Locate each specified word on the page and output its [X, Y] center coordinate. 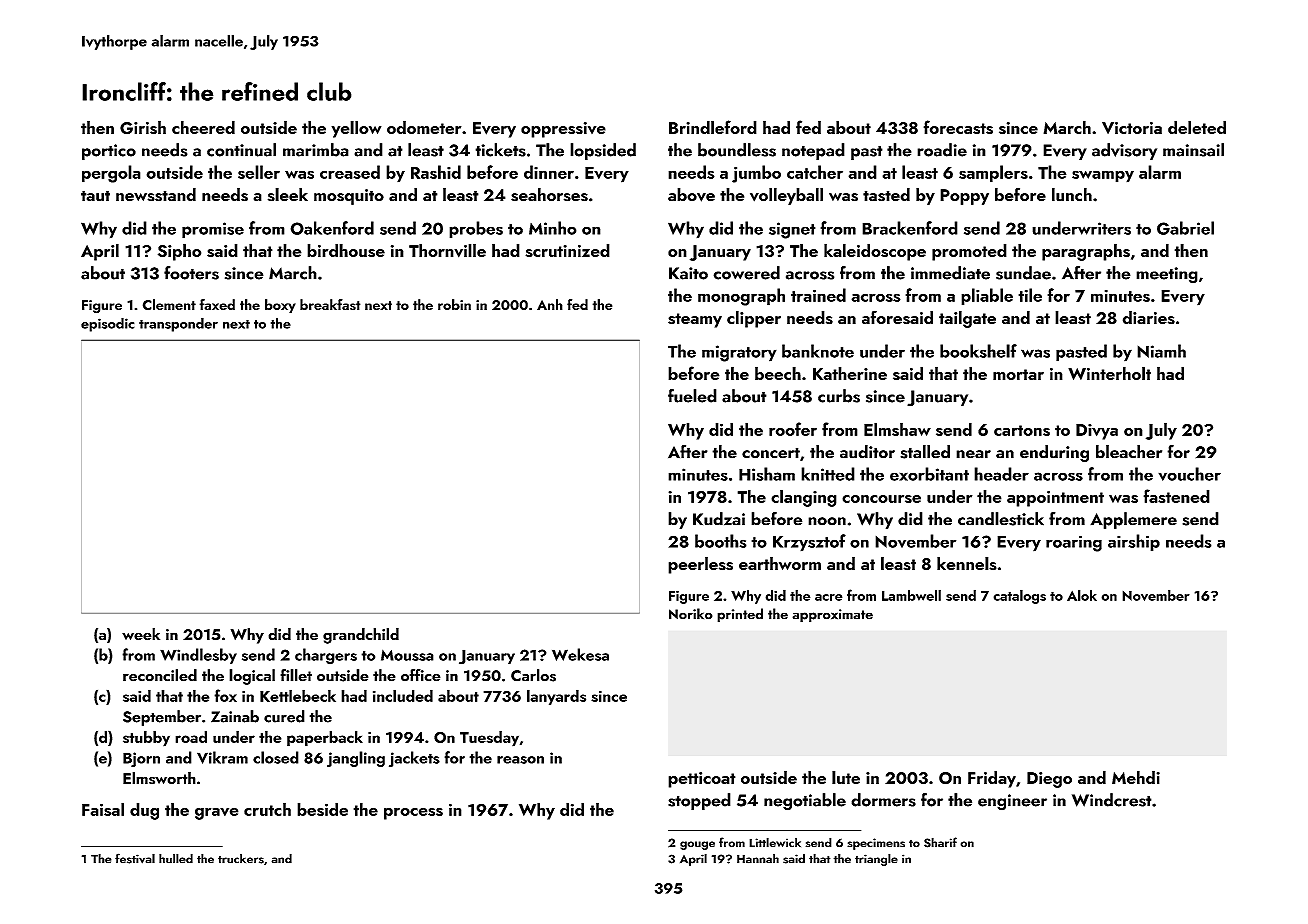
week [141, 634]
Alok [1082, 595]
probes [476, 230]
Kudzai [719, 519]
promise [213, 230]
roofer [793, 429]
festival [135, 858]
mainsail [1193, 150]
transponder [178, 324]
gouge [697, 845]
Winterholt [1109, 373]
